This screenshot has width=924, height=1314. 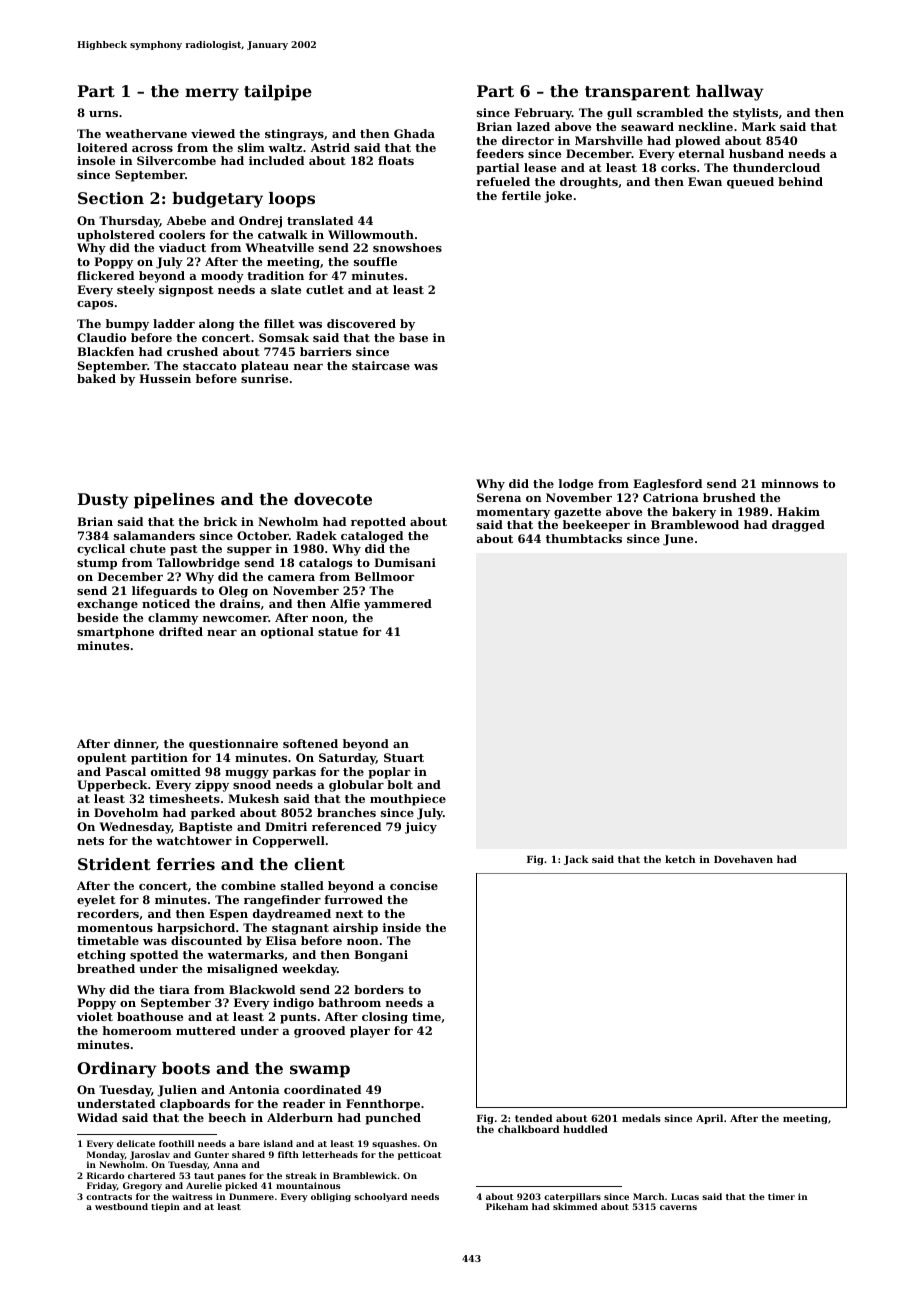 What do you see at coordinates (413, 337) in the screenshot?
I see `base` at bounding box center [413, 337].
